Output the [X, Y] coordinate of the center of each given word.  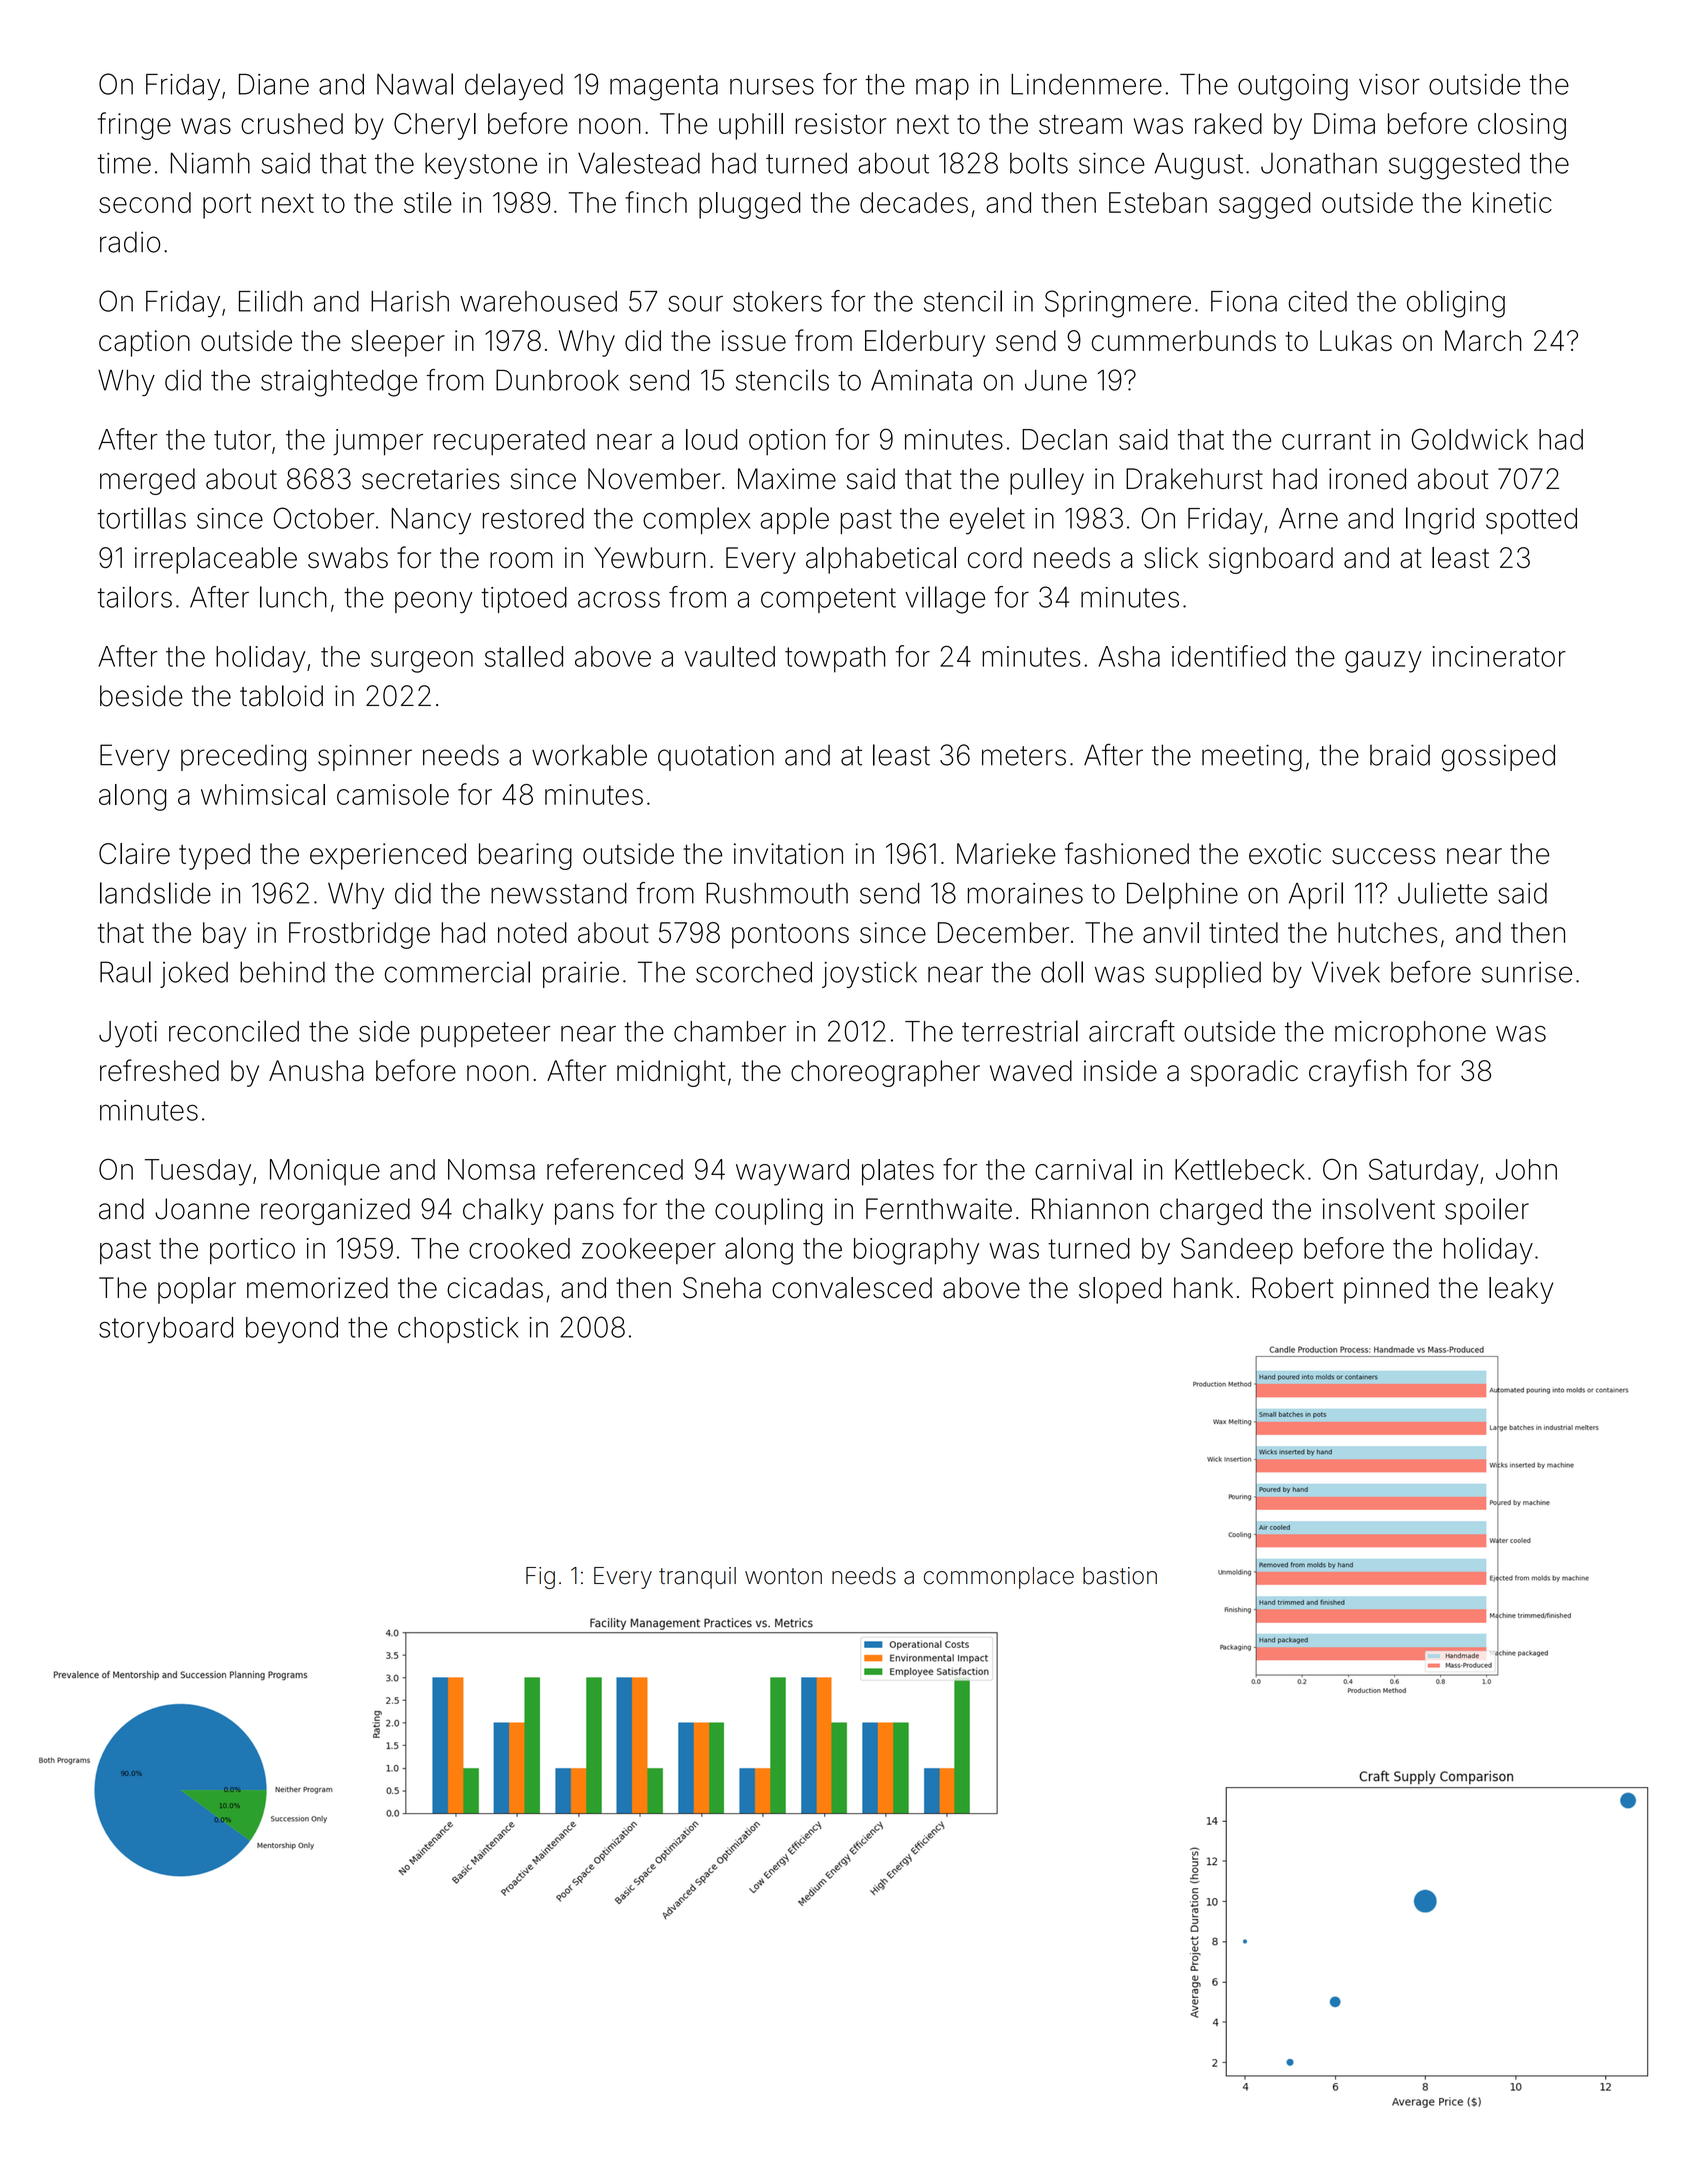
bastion [1120, 1576]
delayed [514, 86]
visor [1389, 84]
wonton [783, 1576]
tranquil [697, 1578]
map [942, 89]
